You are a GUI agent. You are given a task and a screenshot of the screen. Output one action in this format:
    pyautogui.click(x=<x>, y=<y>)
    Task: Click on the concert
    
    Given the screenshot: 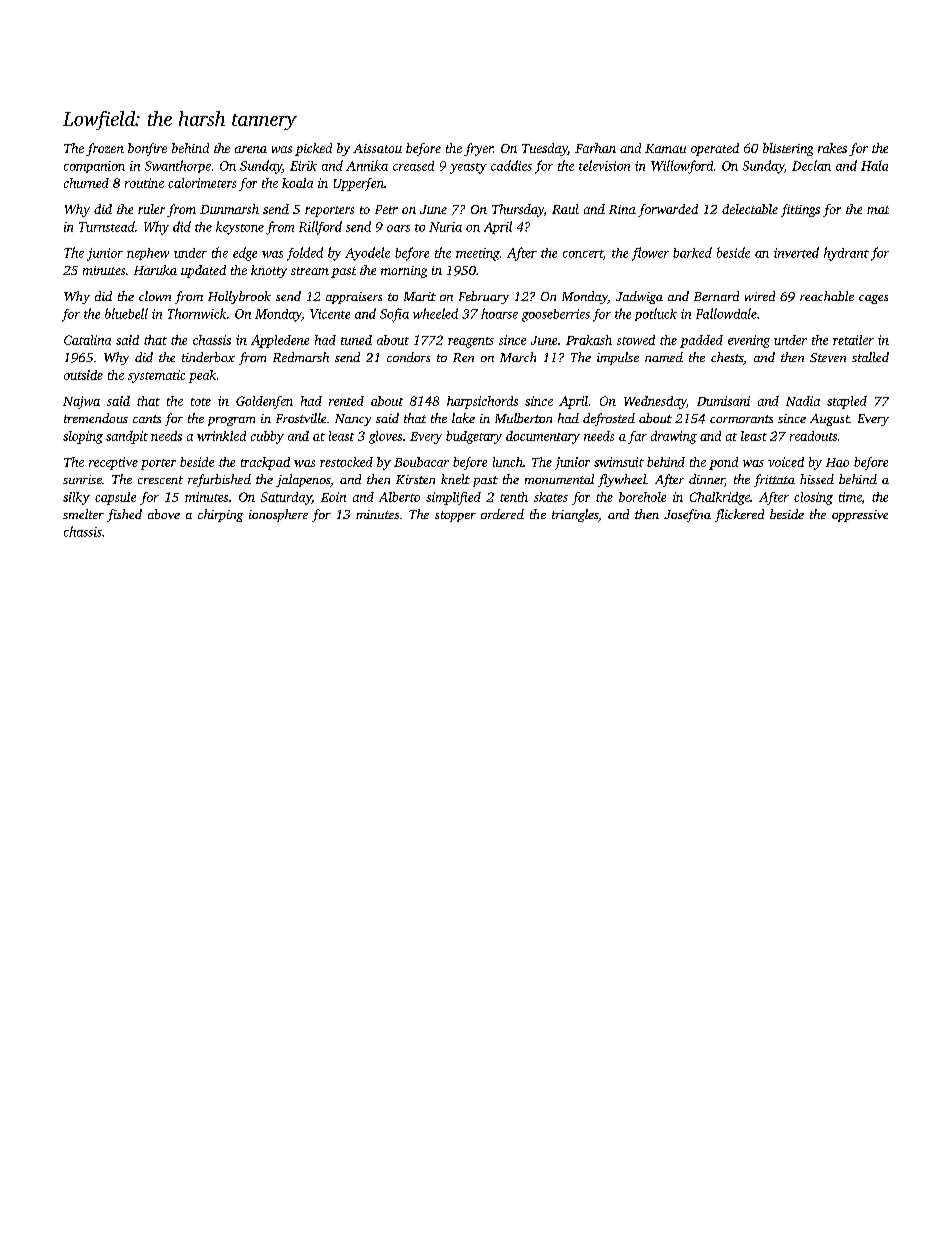 What is the action you would take?
    pyautogui.click(x=583, y=254)
